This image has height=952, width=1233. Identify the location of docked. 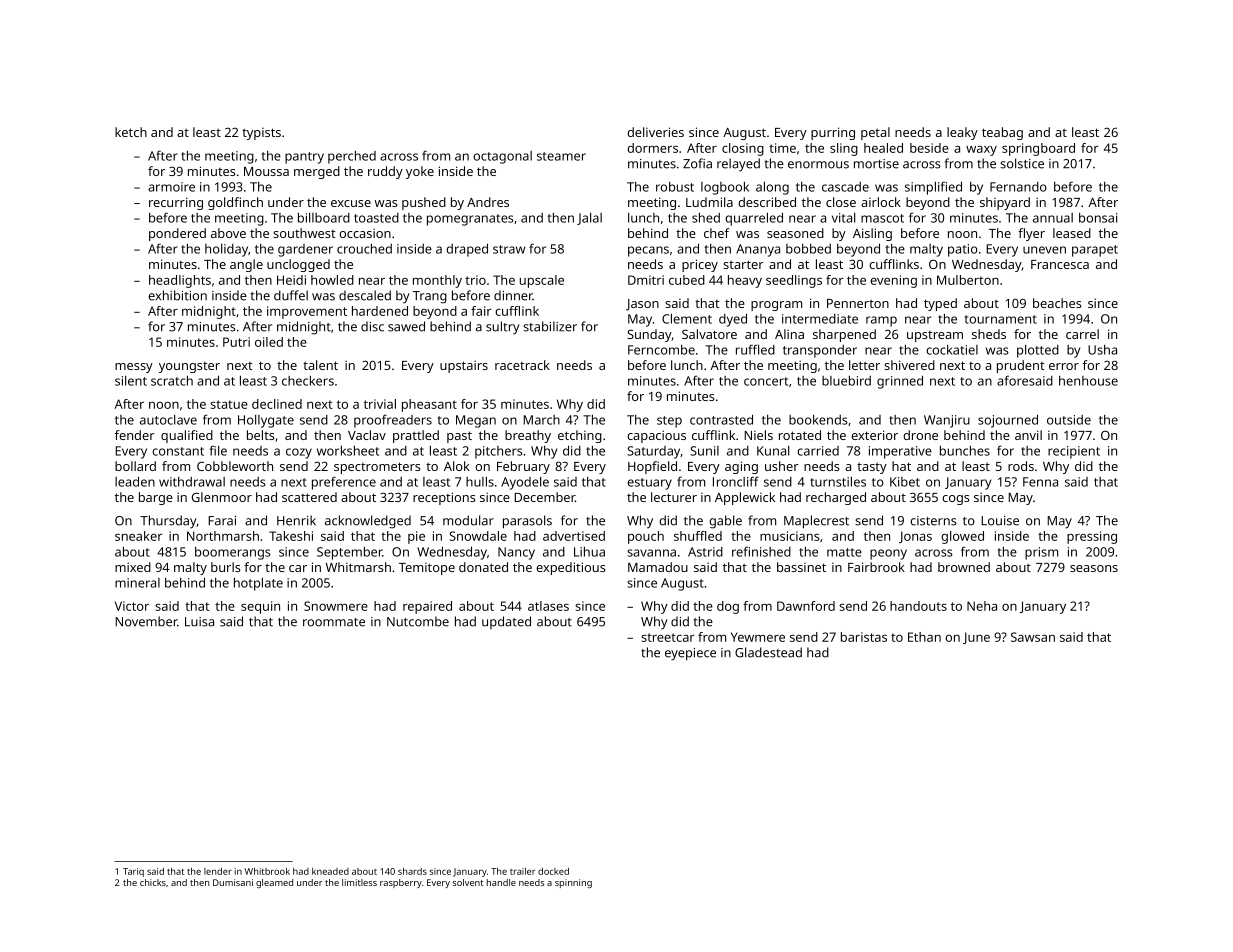
(553, 871).
